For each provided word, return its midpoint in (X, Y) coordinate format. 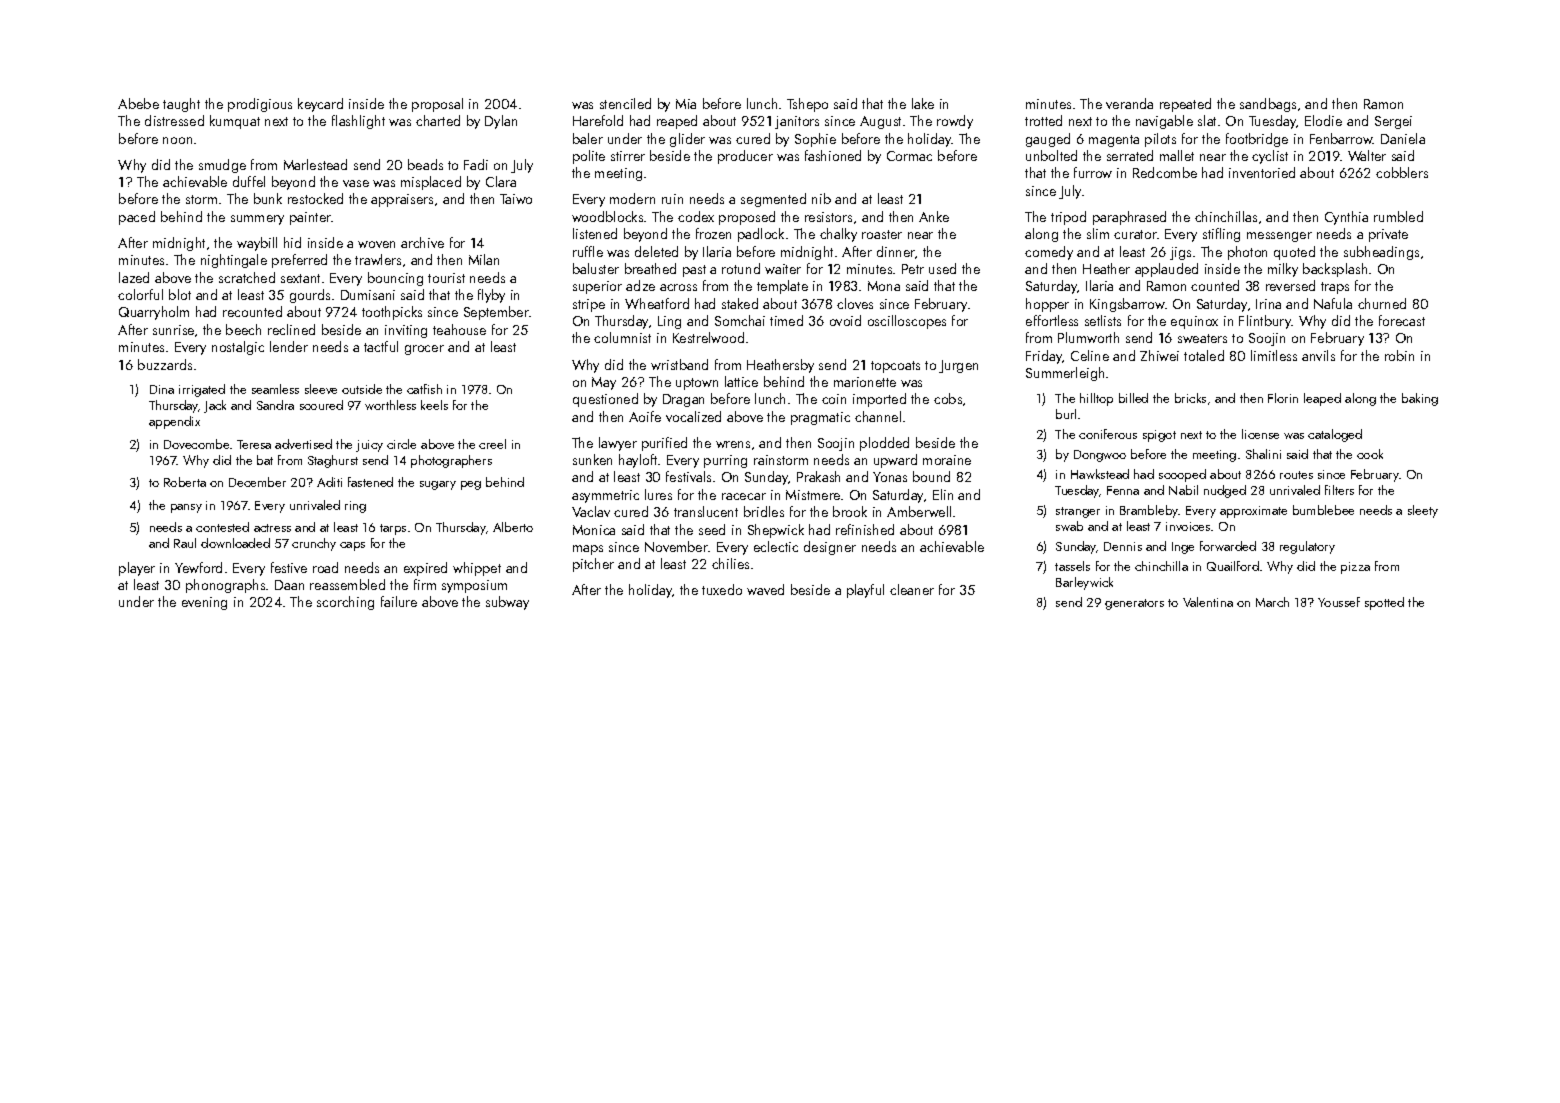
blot (180, 294)
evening (204, 603)
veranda (1129, 103)
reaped (677, 122)
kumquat (235, 122)
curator (1135, 234)
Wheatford (657, 303)
